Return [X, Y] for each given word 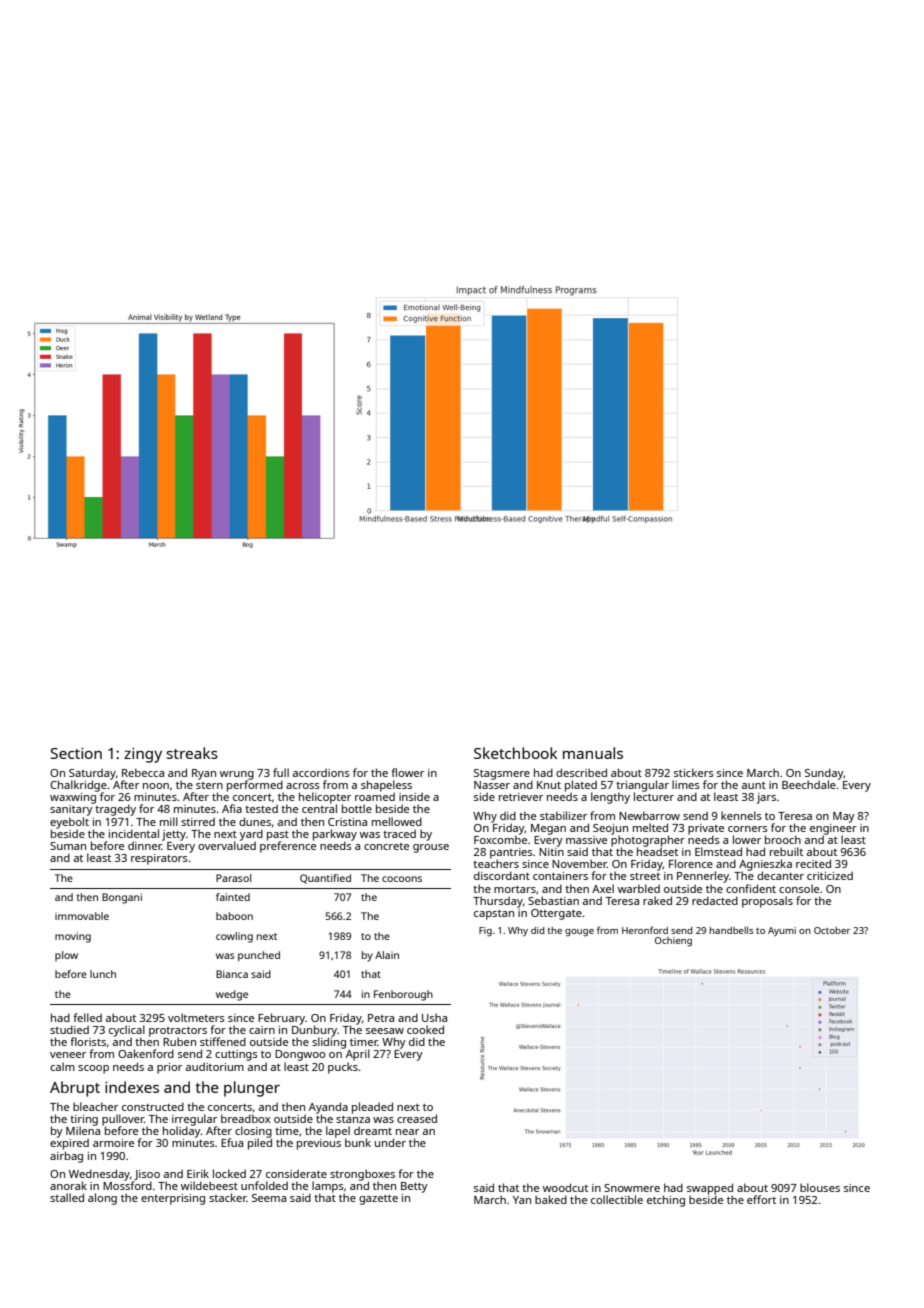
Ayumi [782, 931]
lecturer [654, 796]
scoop [93, 1069]
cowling [234, 937]
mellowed [397, 821]
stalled [67, 1197]
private [706, 829]
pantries [511, 853]
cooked [425, 1029]
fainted [233, 897]
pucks [343, 1068]
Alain [387, 955]
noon [156, 786]
